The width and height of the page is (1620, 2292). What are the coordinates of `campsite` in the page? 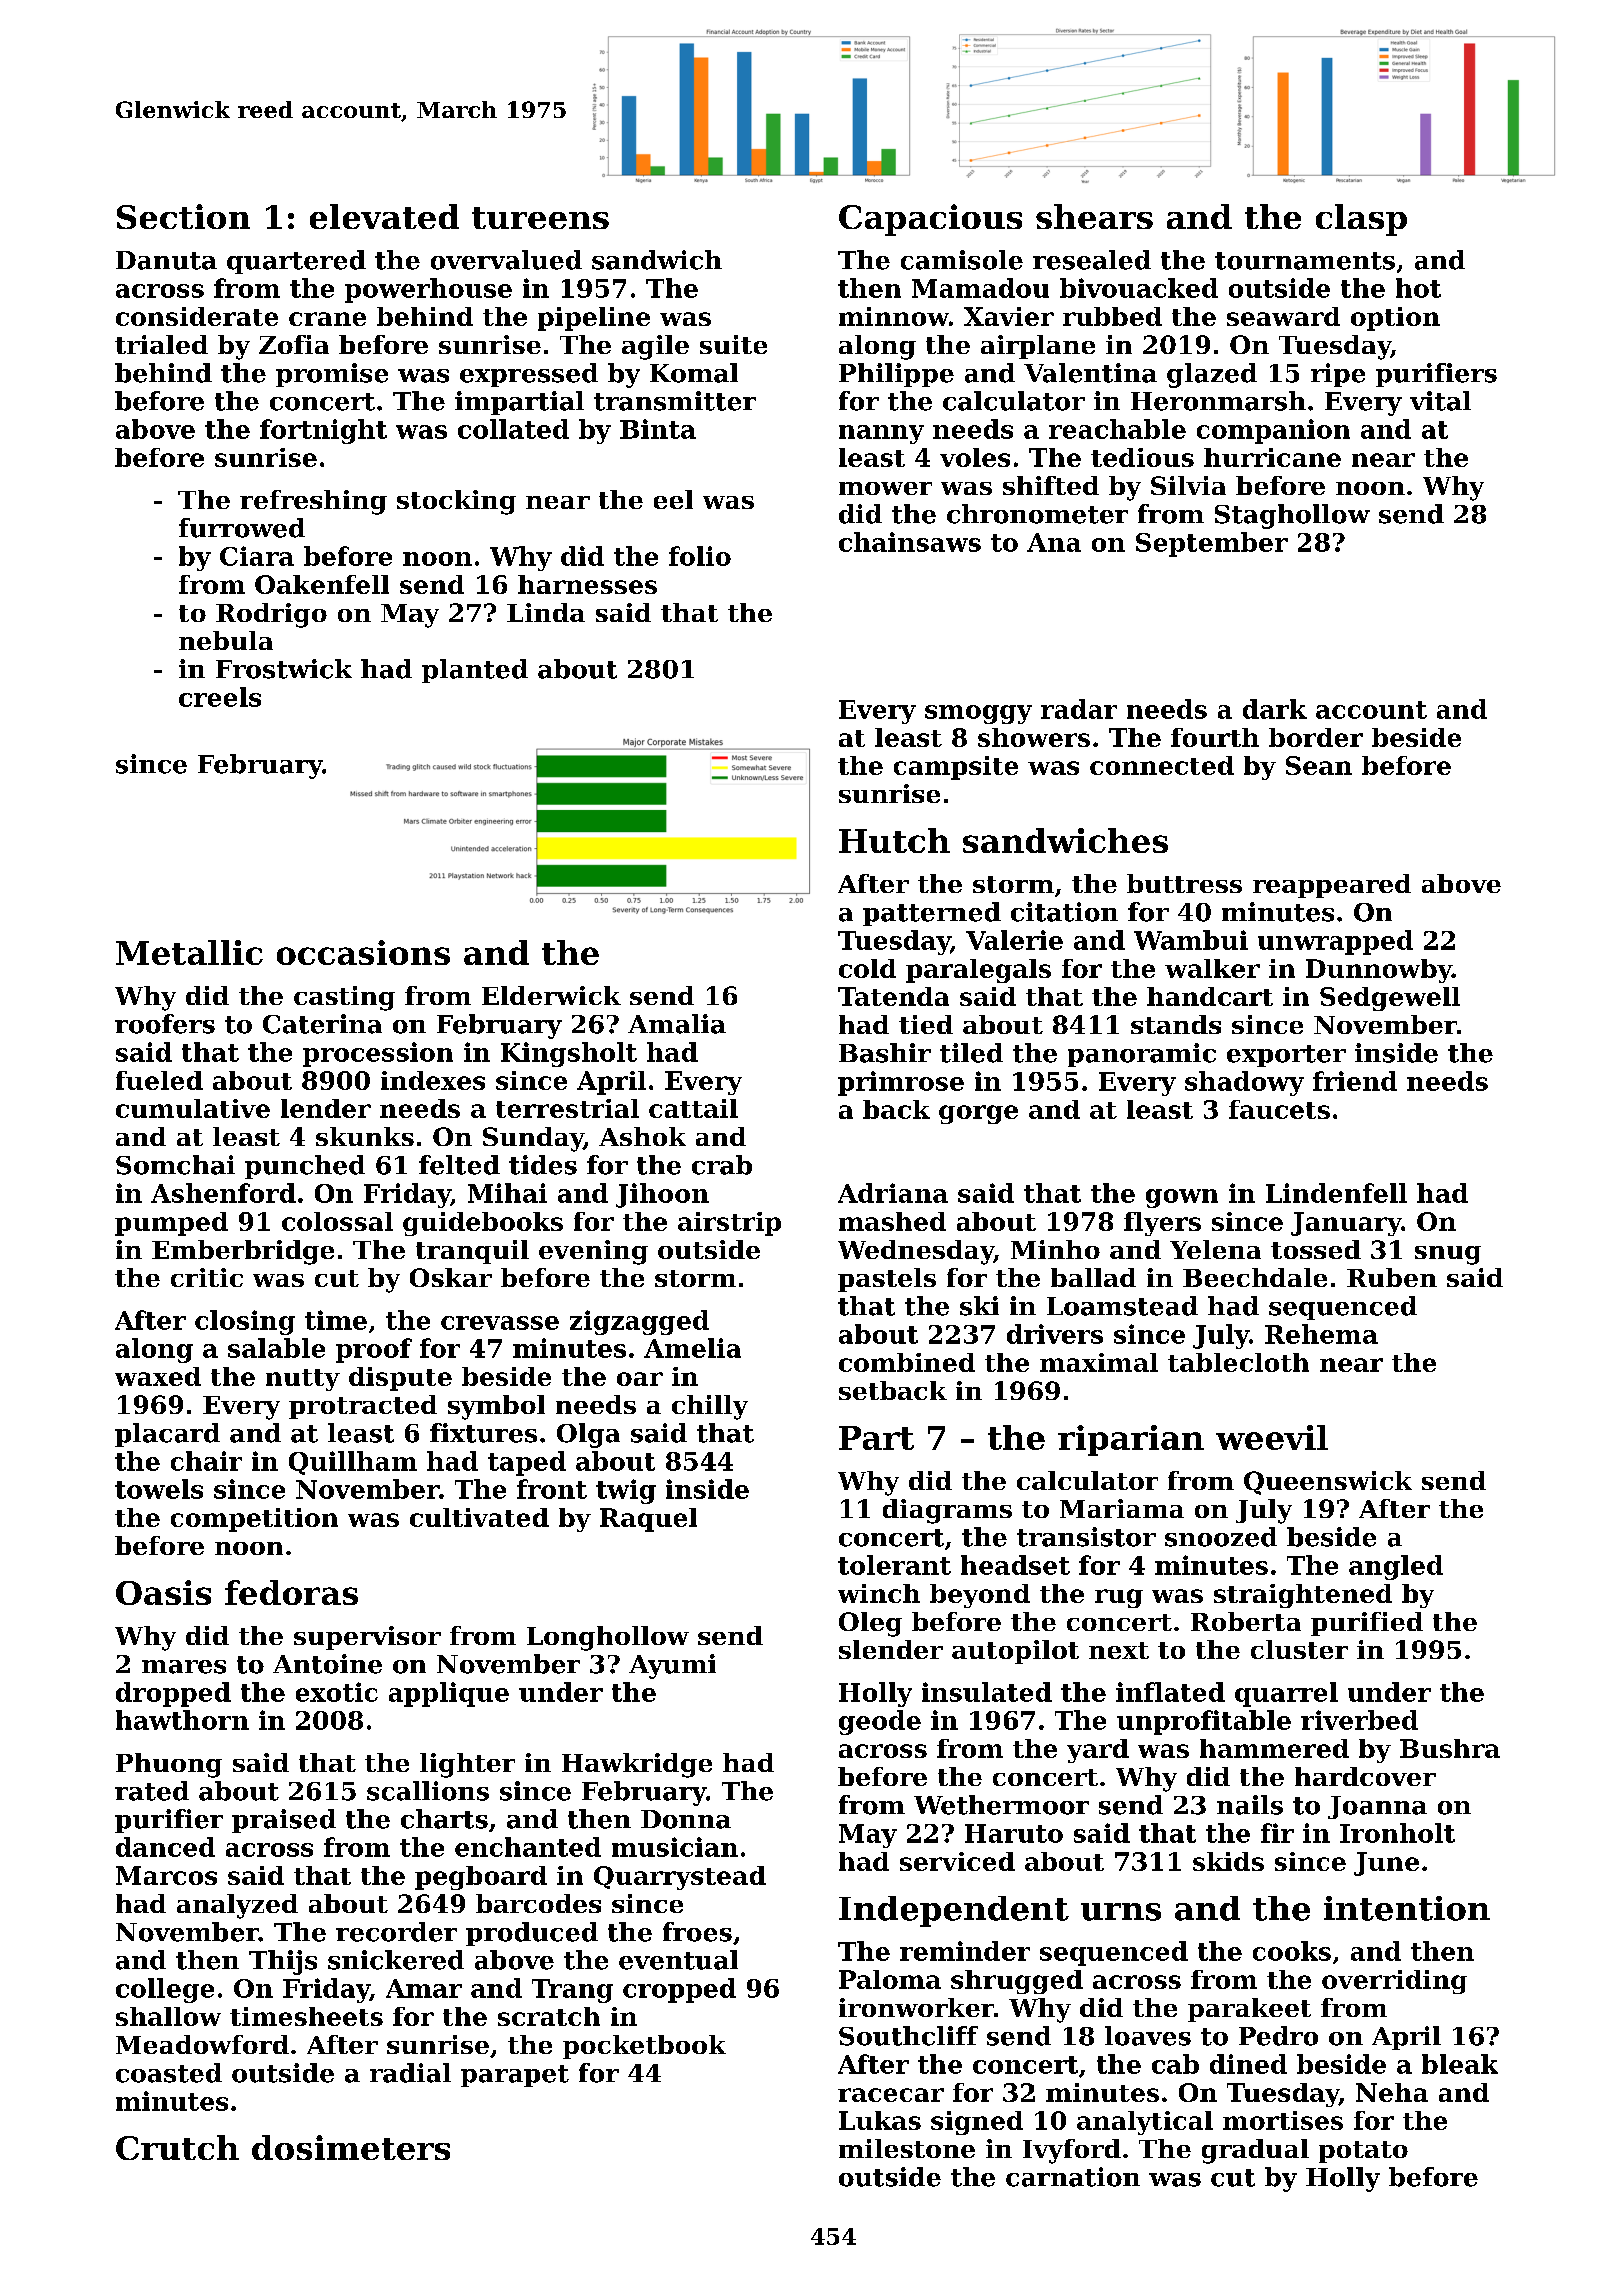 It's located at (956, 768).
